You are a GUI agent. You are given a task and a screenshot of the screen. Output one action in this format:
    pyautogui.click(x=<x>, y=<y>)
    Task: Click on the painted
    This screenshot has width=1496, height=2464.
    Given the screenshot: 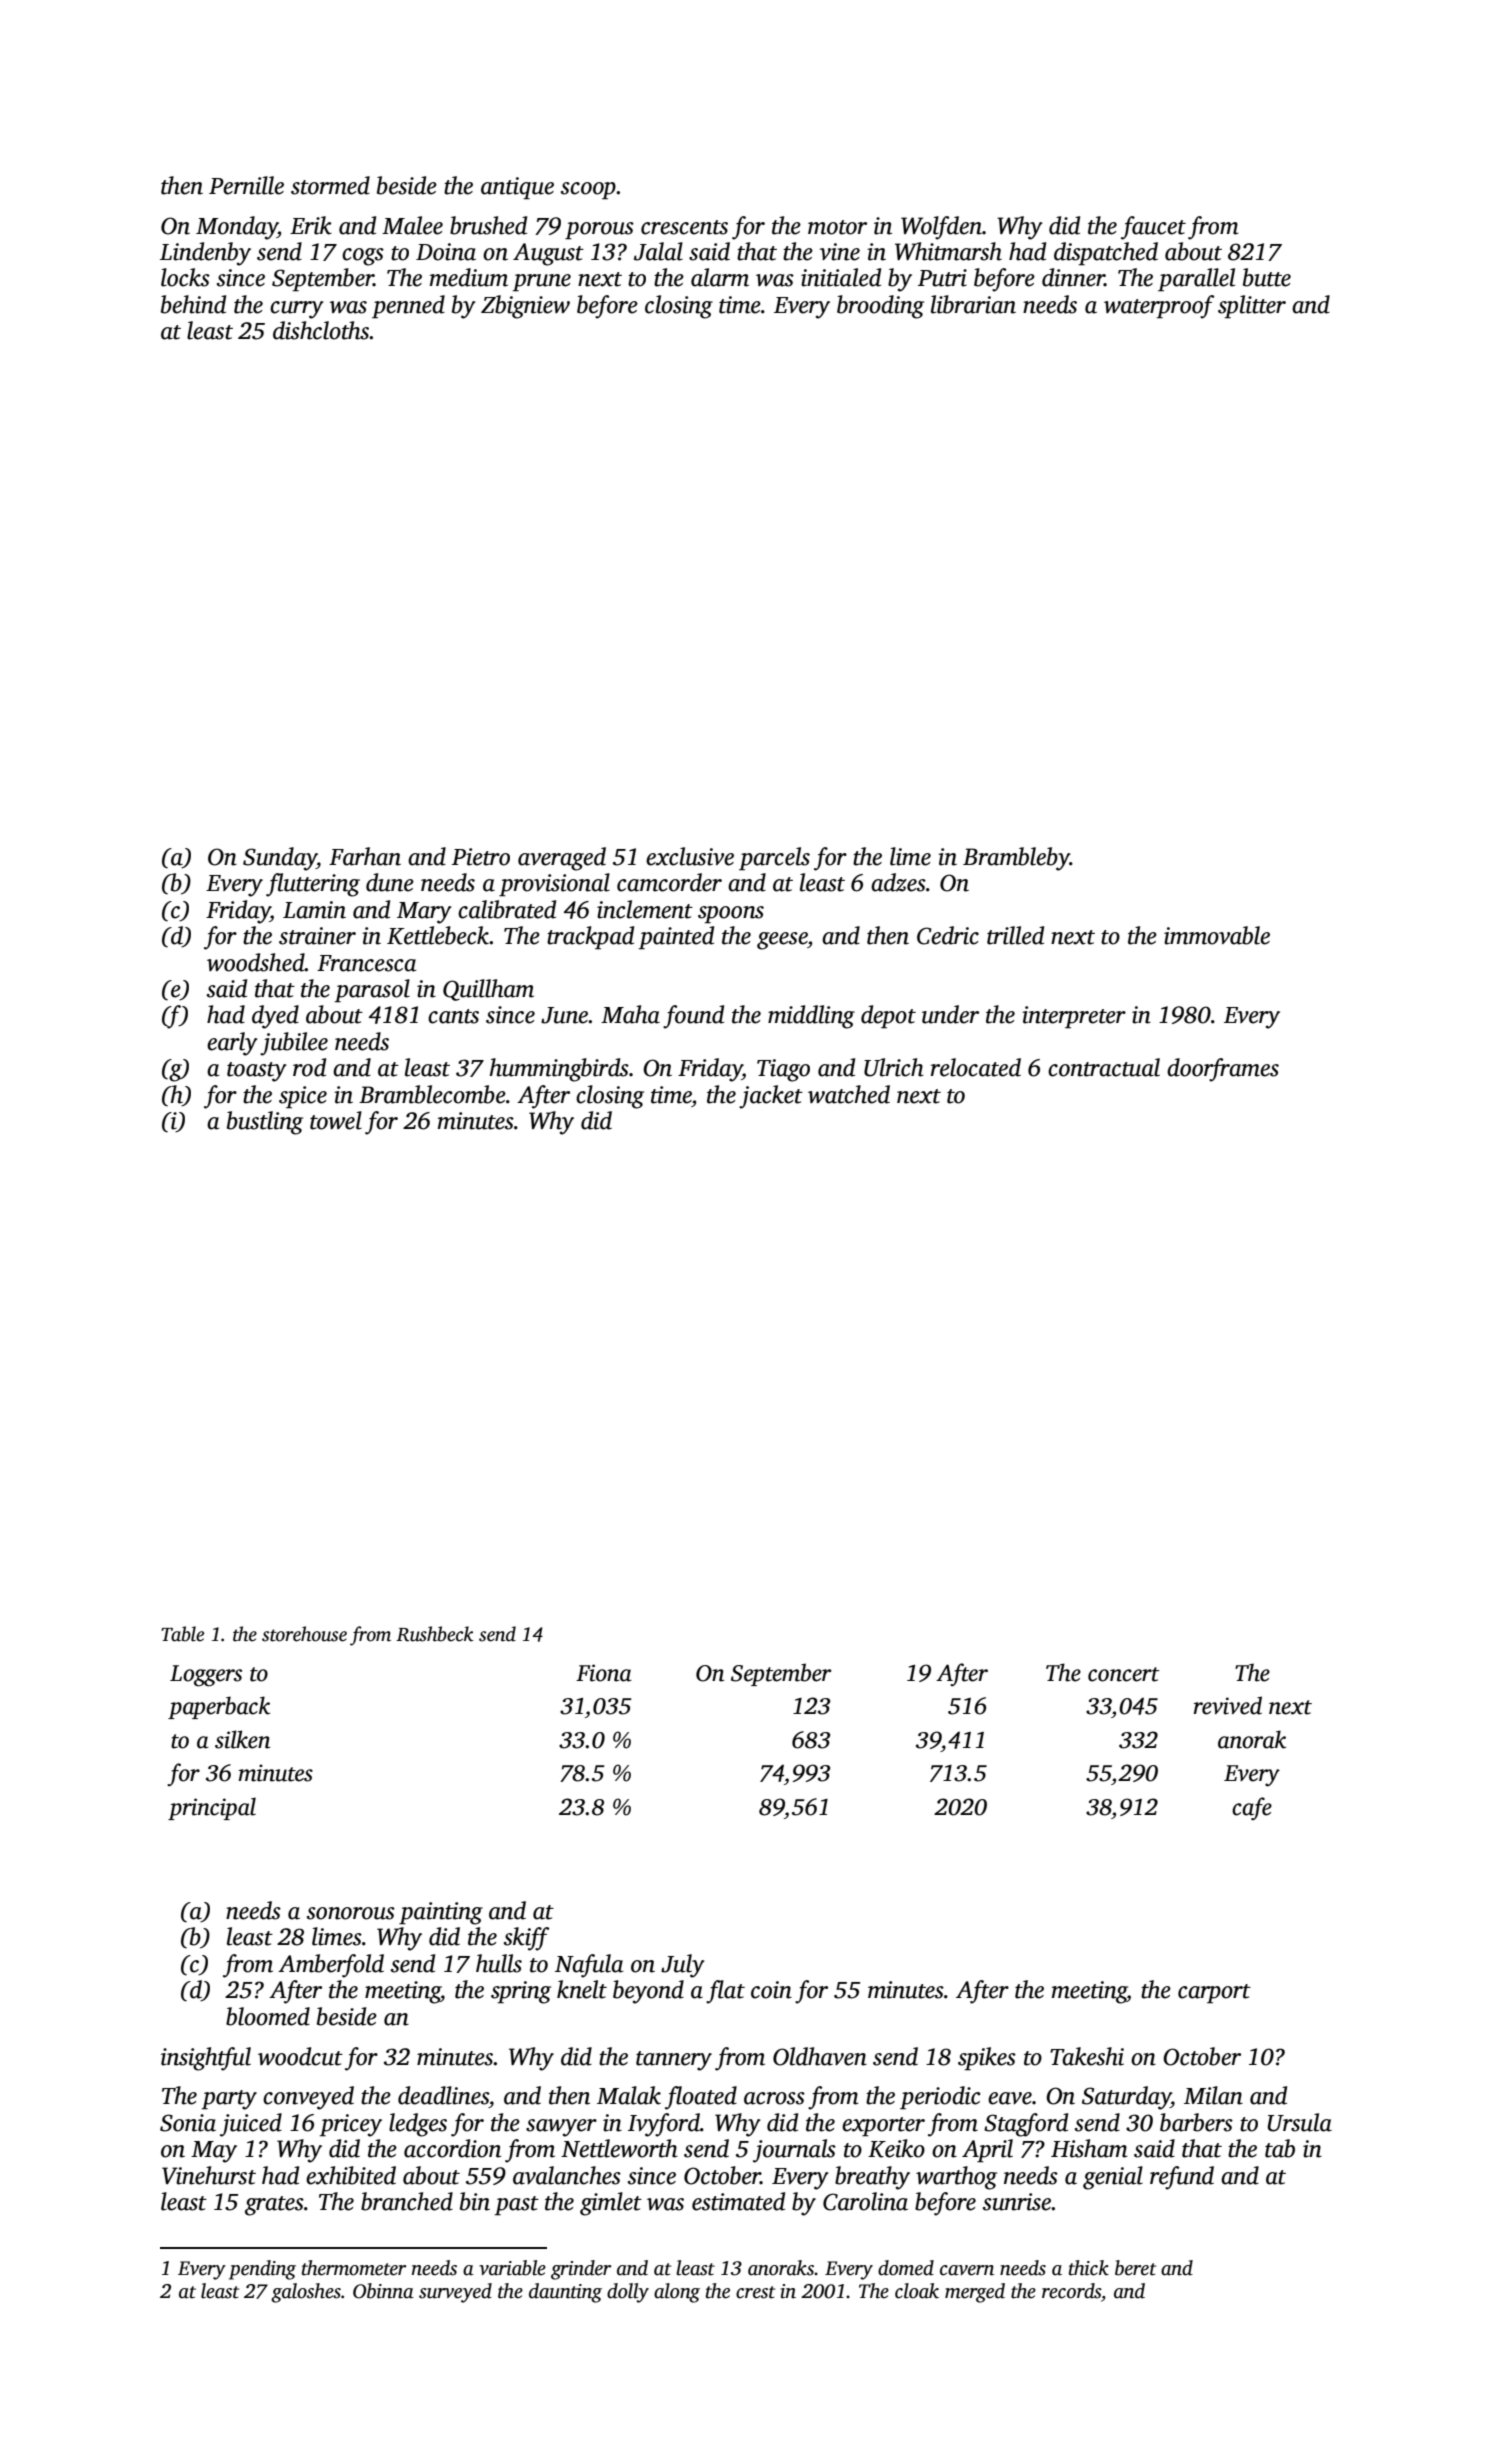 What is the action you would take?
    pyautogui.click(x=676, y=938)
